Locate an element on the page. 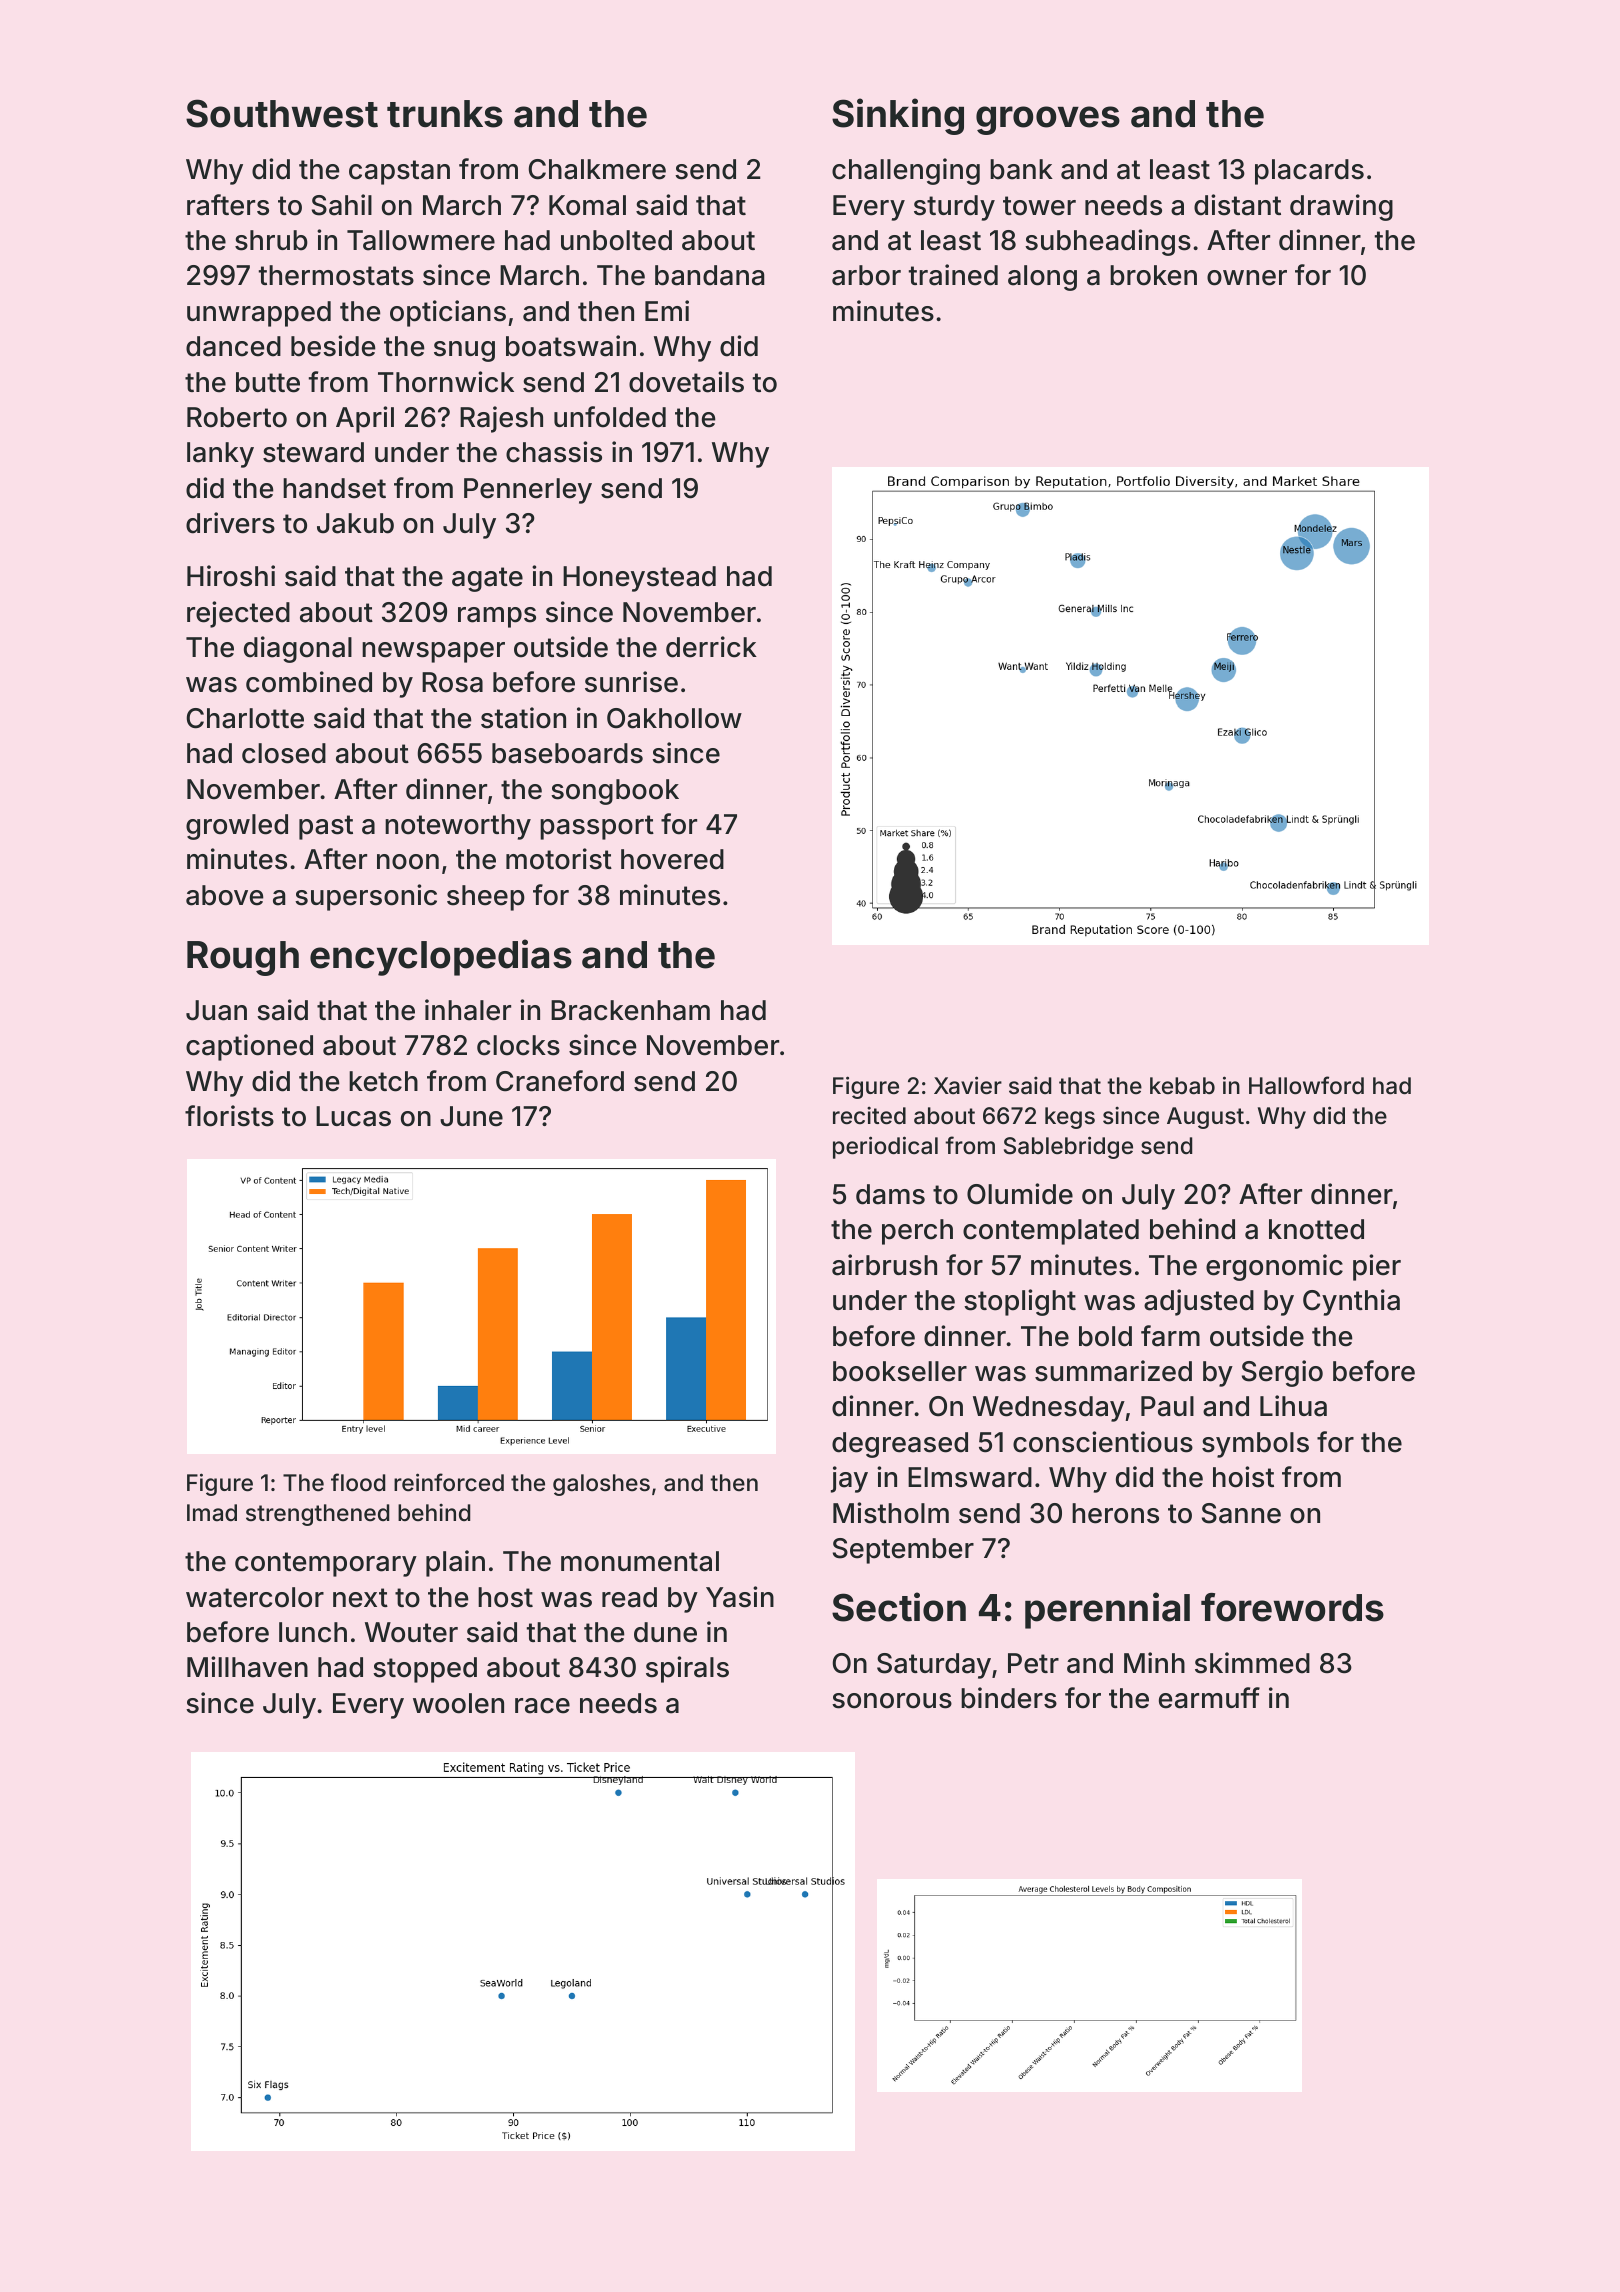 The width and height of the document is (1620, 2292). drivers is located at coordinates (230, 523).
